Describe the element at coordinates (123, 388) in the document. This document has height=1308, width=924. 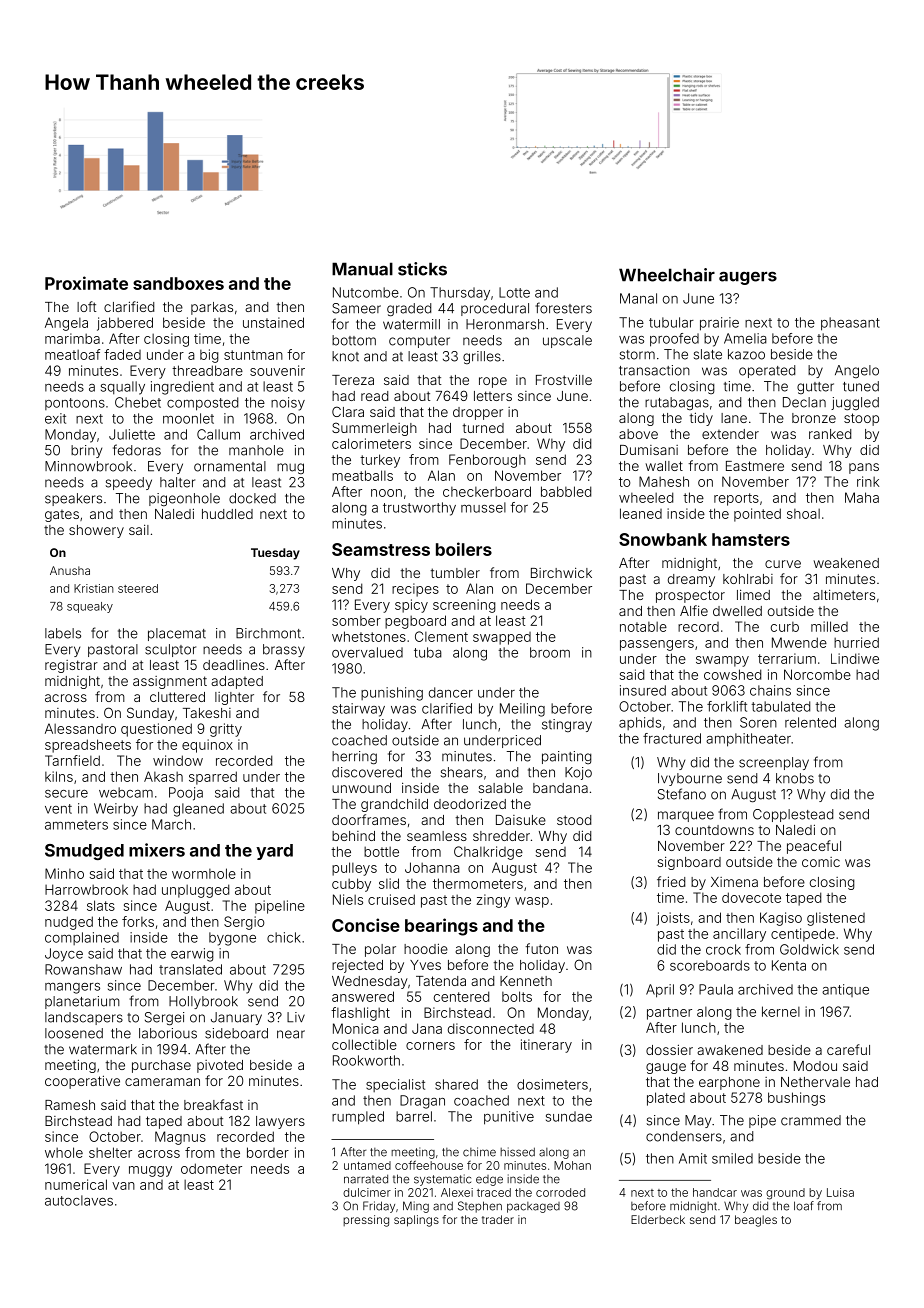
I see `squally` at that location.
